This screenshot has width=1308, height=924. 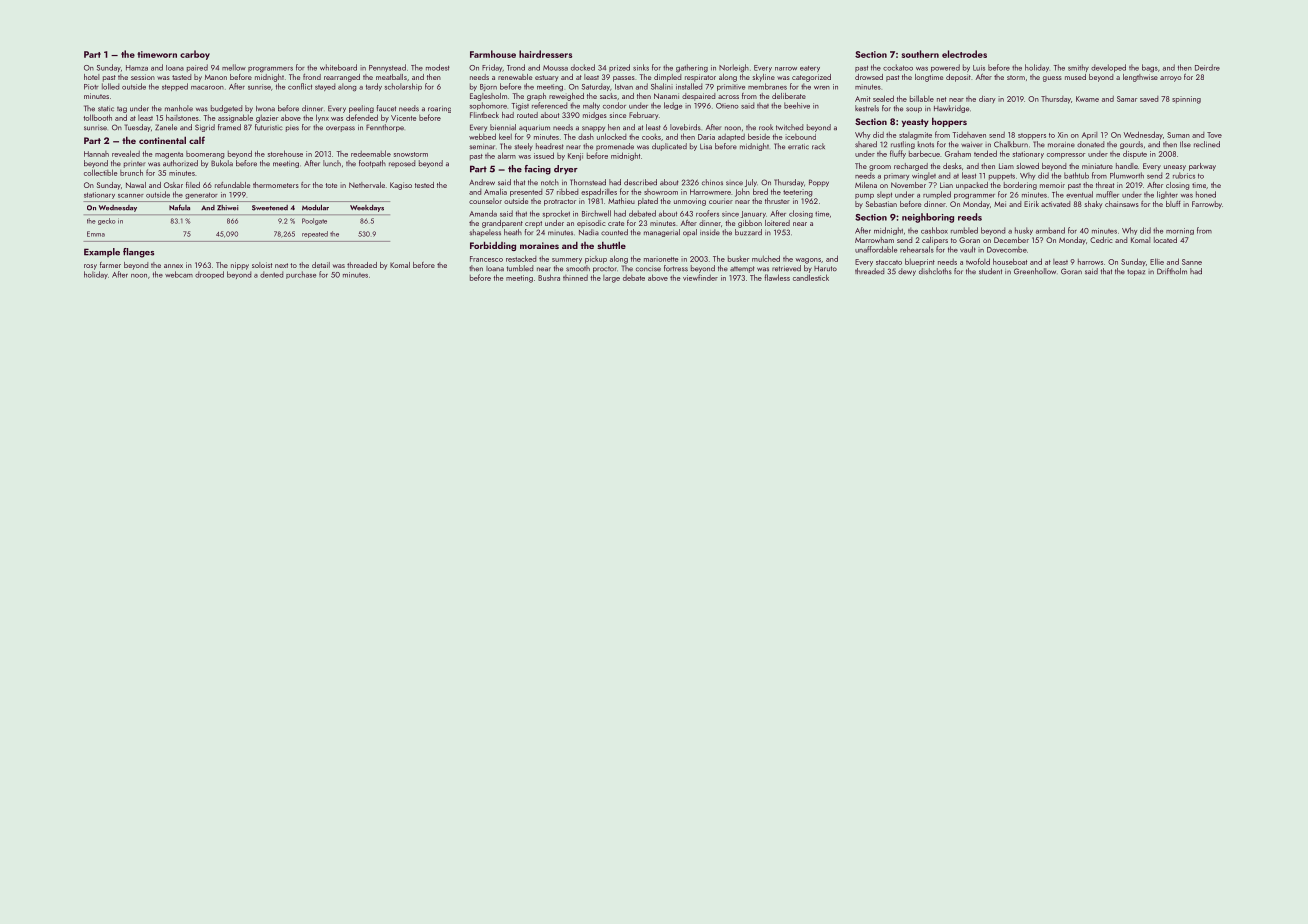 What do you see at coordinates (727, 106) in the screenshot?
I see `Otieno` at bounding box center [727, 106].
